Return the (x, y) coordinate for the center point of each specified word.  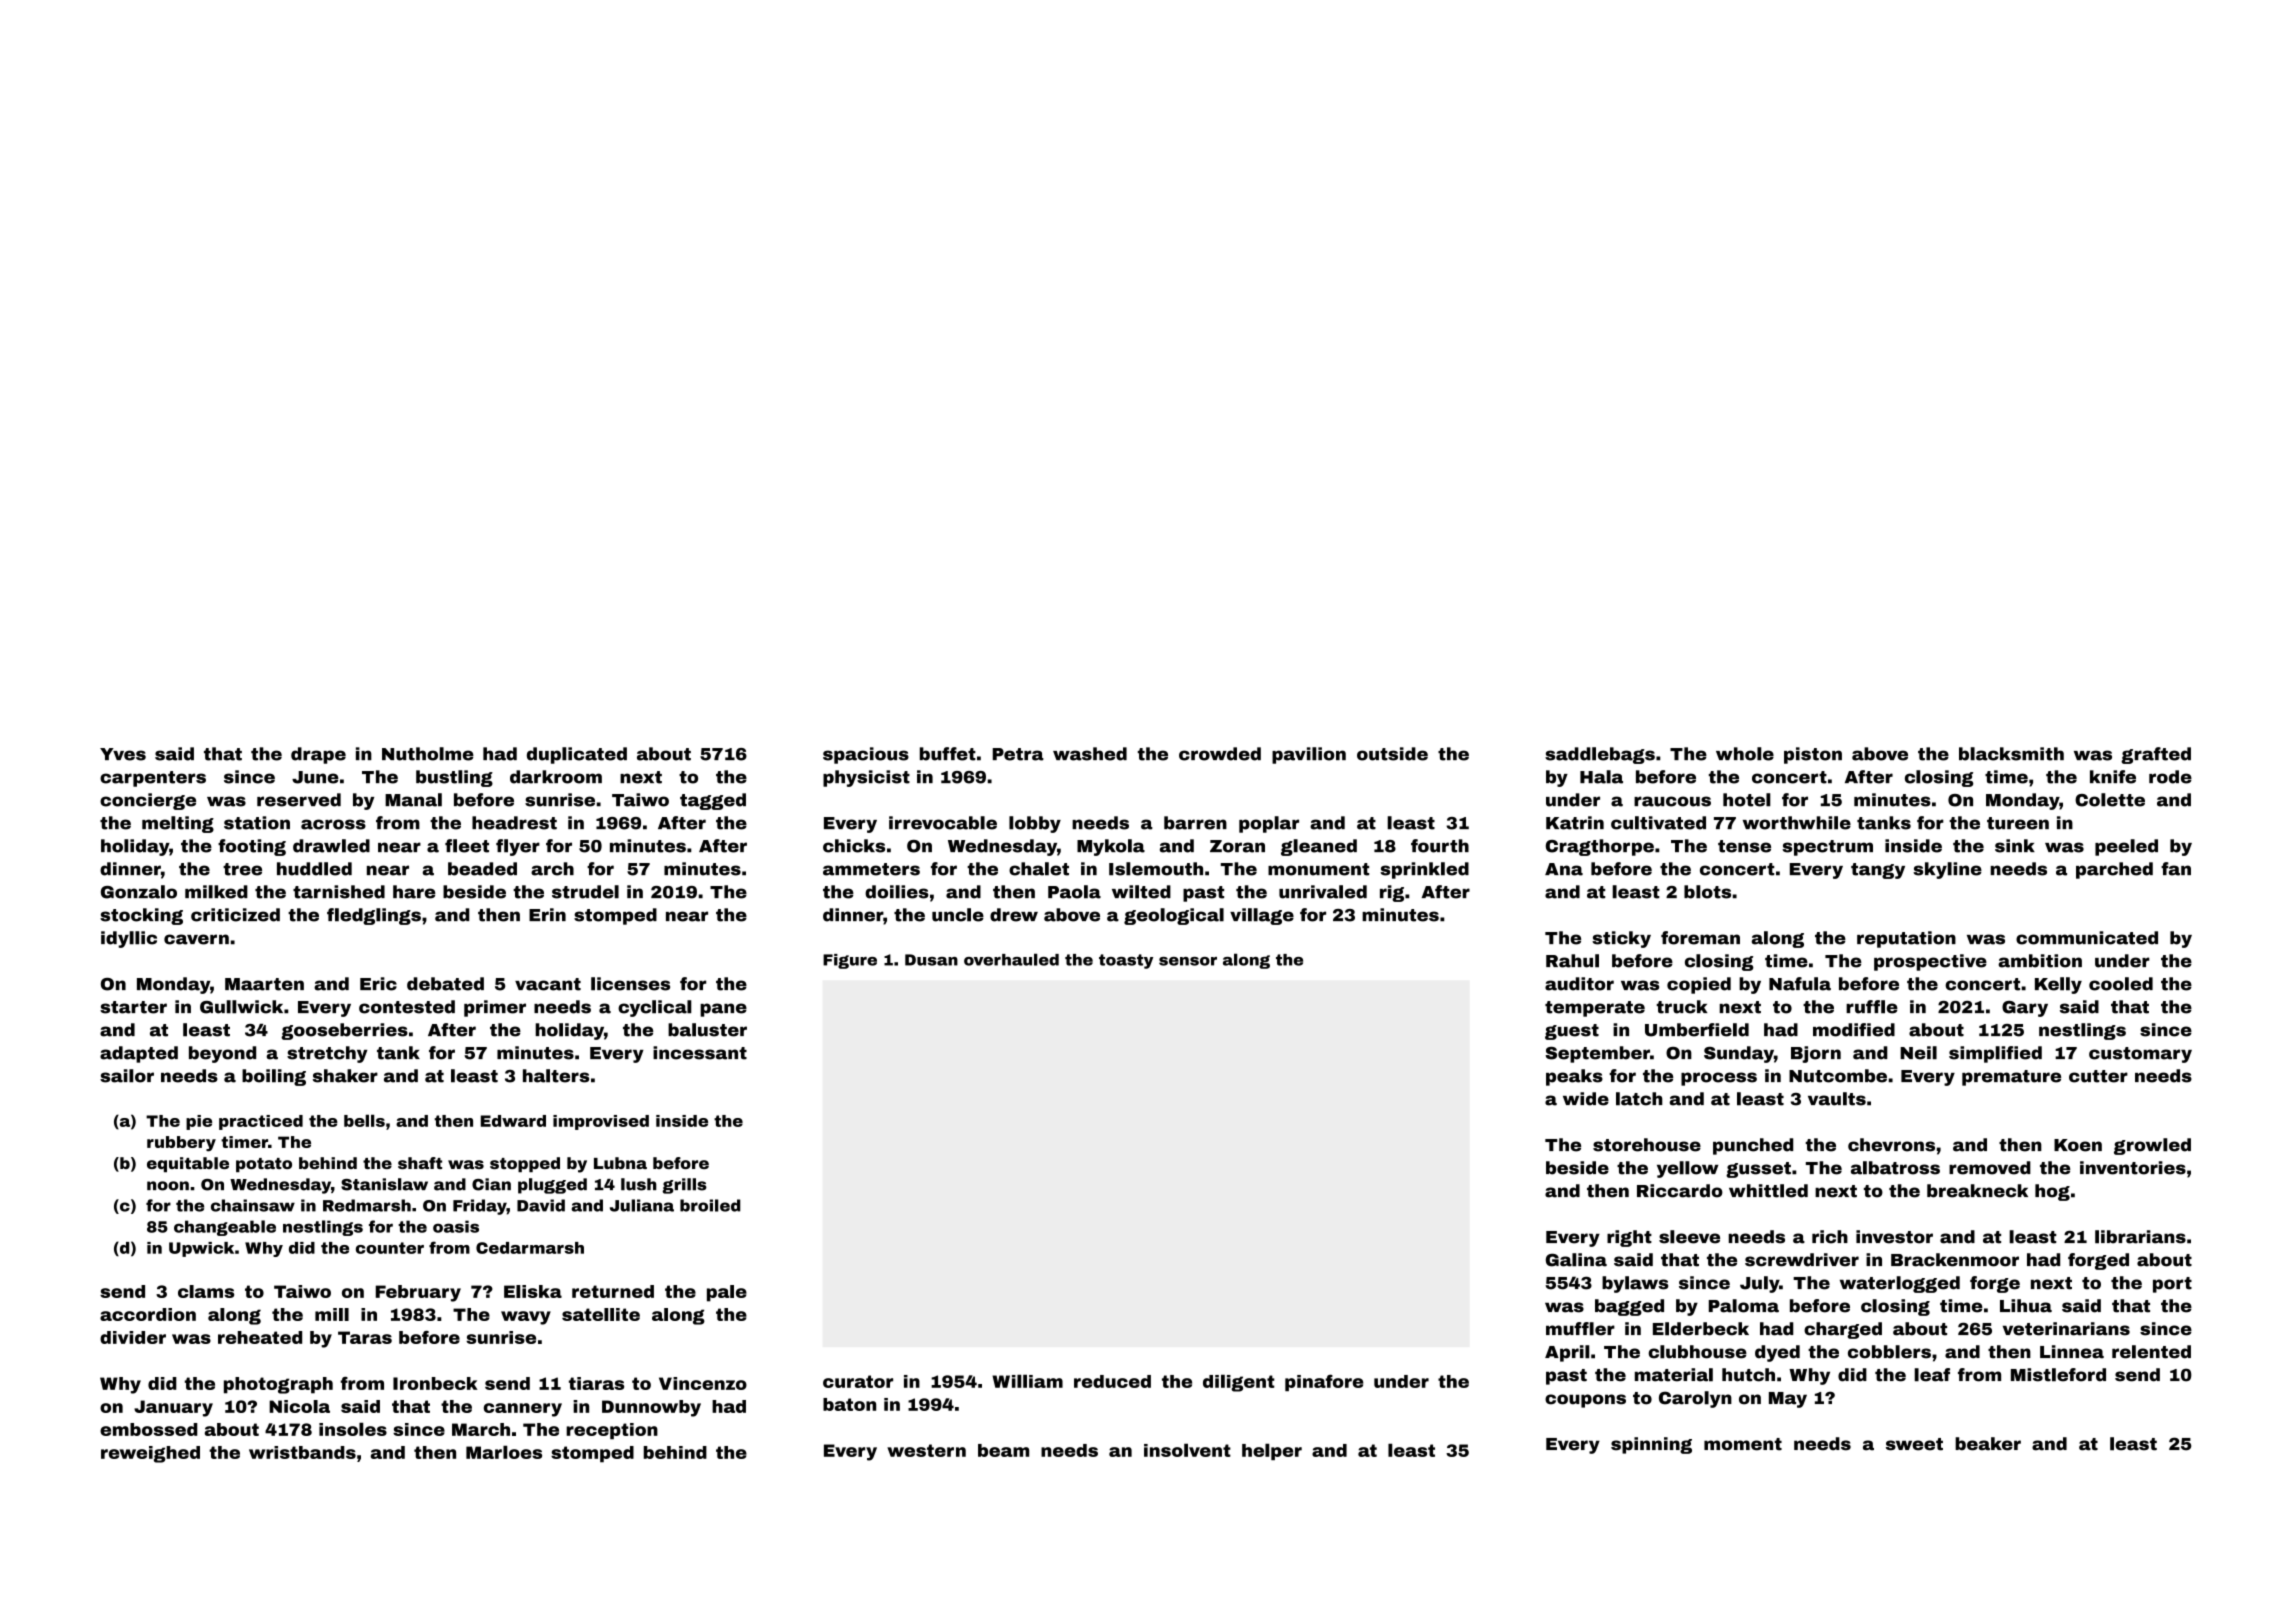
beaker (1988, 1444)
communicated (2087, 938)
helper (1272, 1451)
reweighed (150, 1454)
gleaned (1319, 847)
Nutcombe (1838, 1076)
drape (318, 755)
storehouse (1647, 1145)
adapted (139, 1054)
